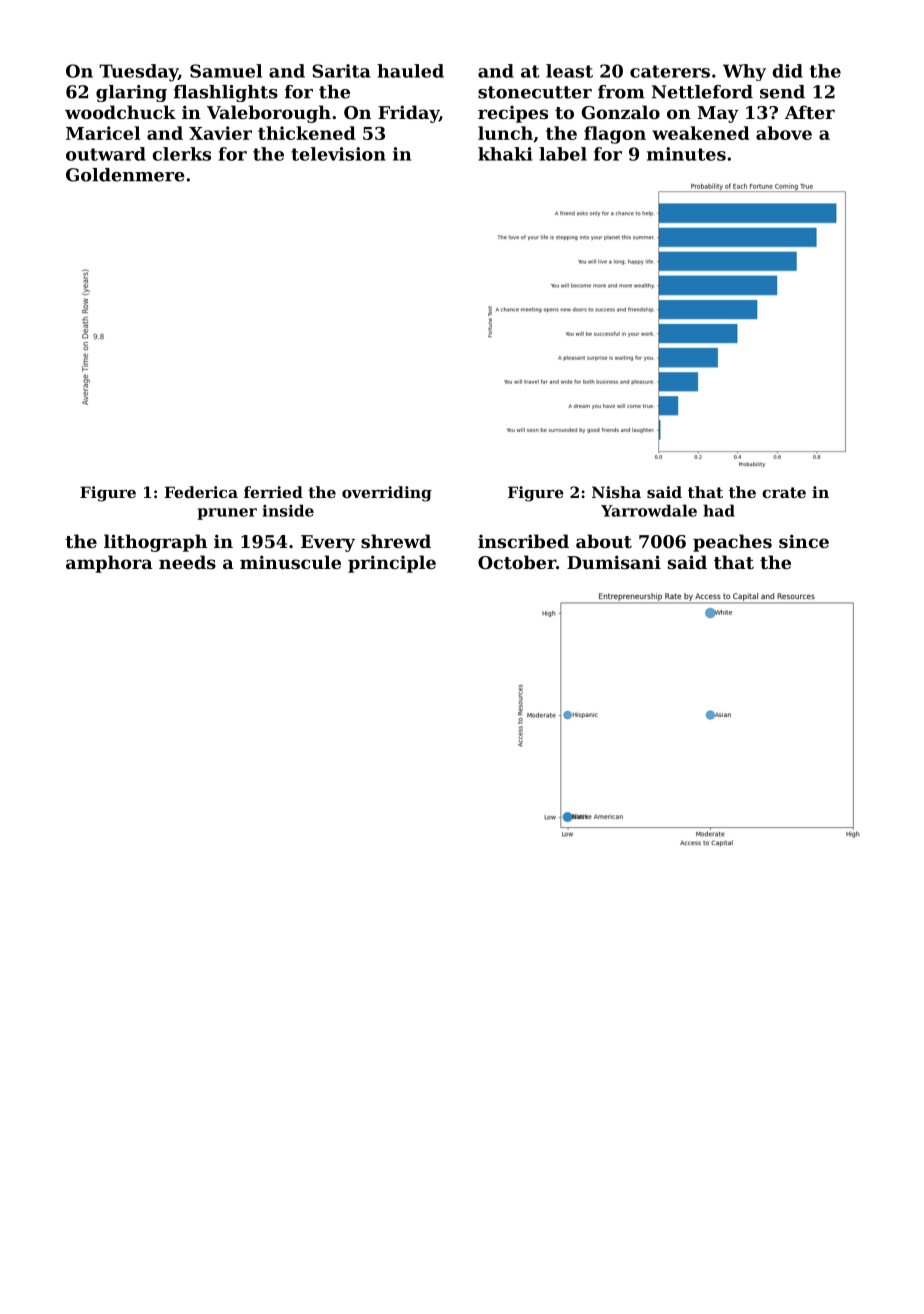 Image resolution: width=924 pixels, height=1314 pixels. What do you see at coordinates (131, 93) in the document?
I see `glaring` at bounding box center [131, 93].
